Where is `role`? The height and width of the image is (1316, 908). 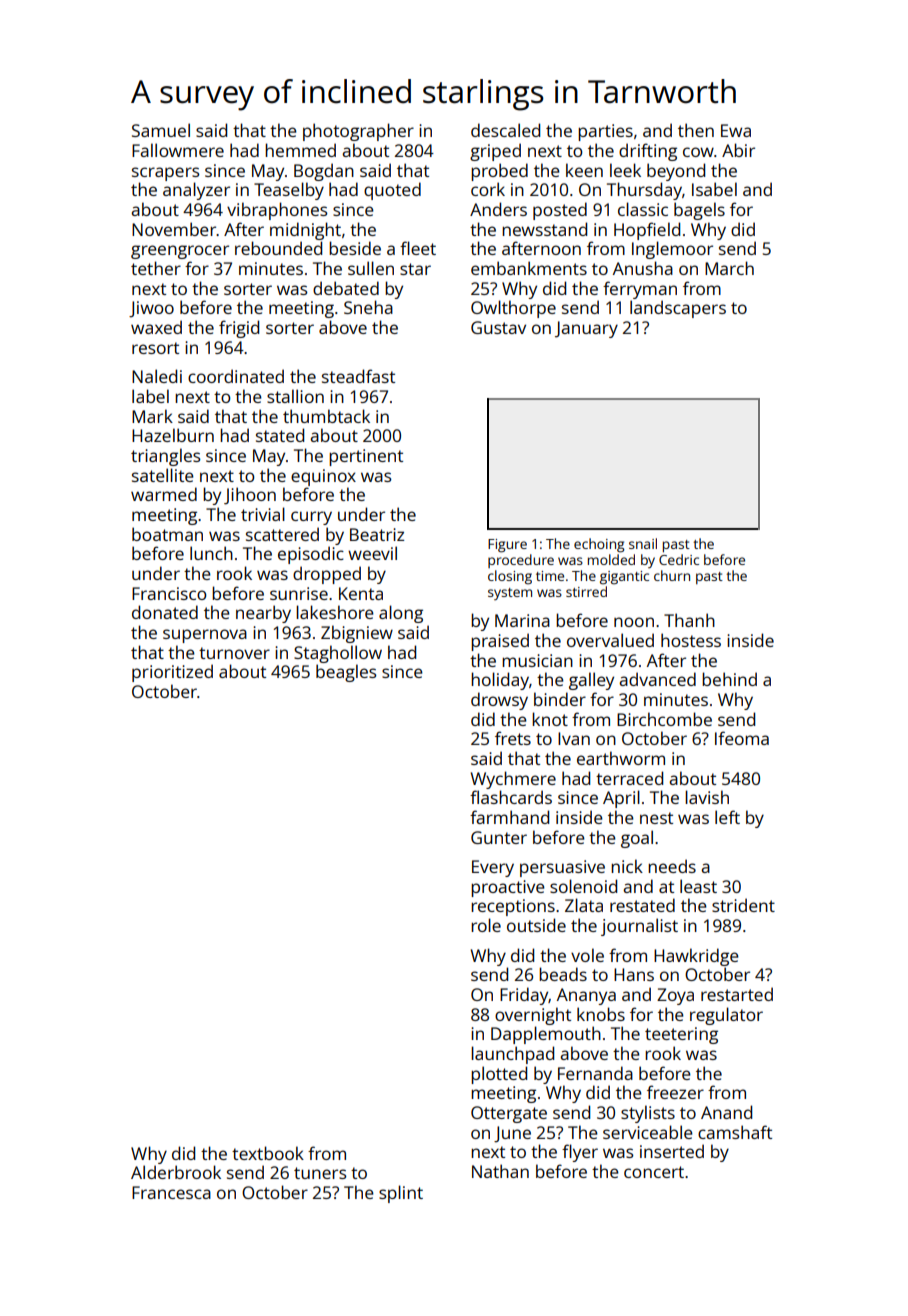 role is located at coordinates (486, 925).
